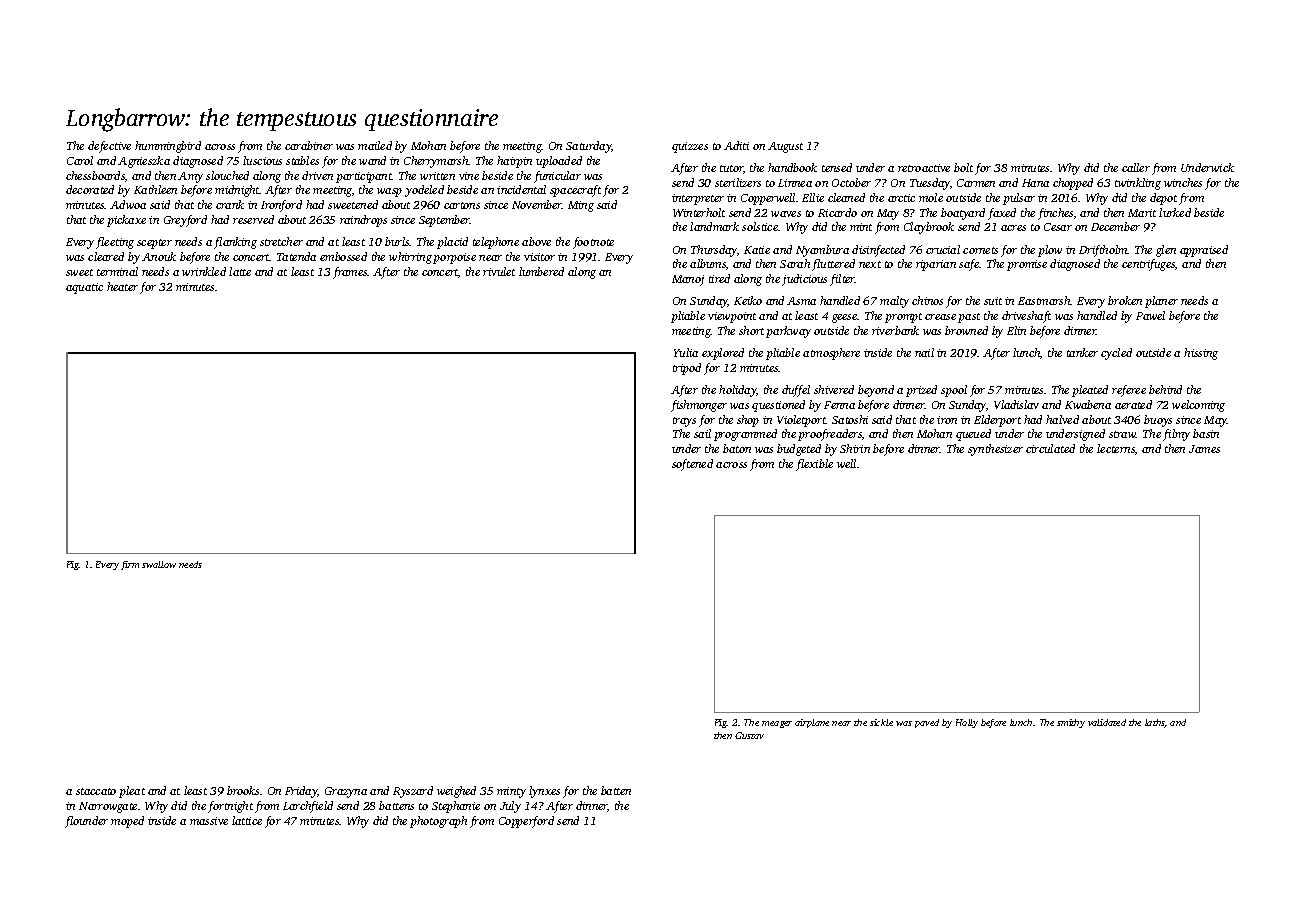 The width and height of the screenshot is (1308, 924). What do you see at coordinates (927, 723) in the screenshot?
I see `paved` at bounding box center [927, 723].
